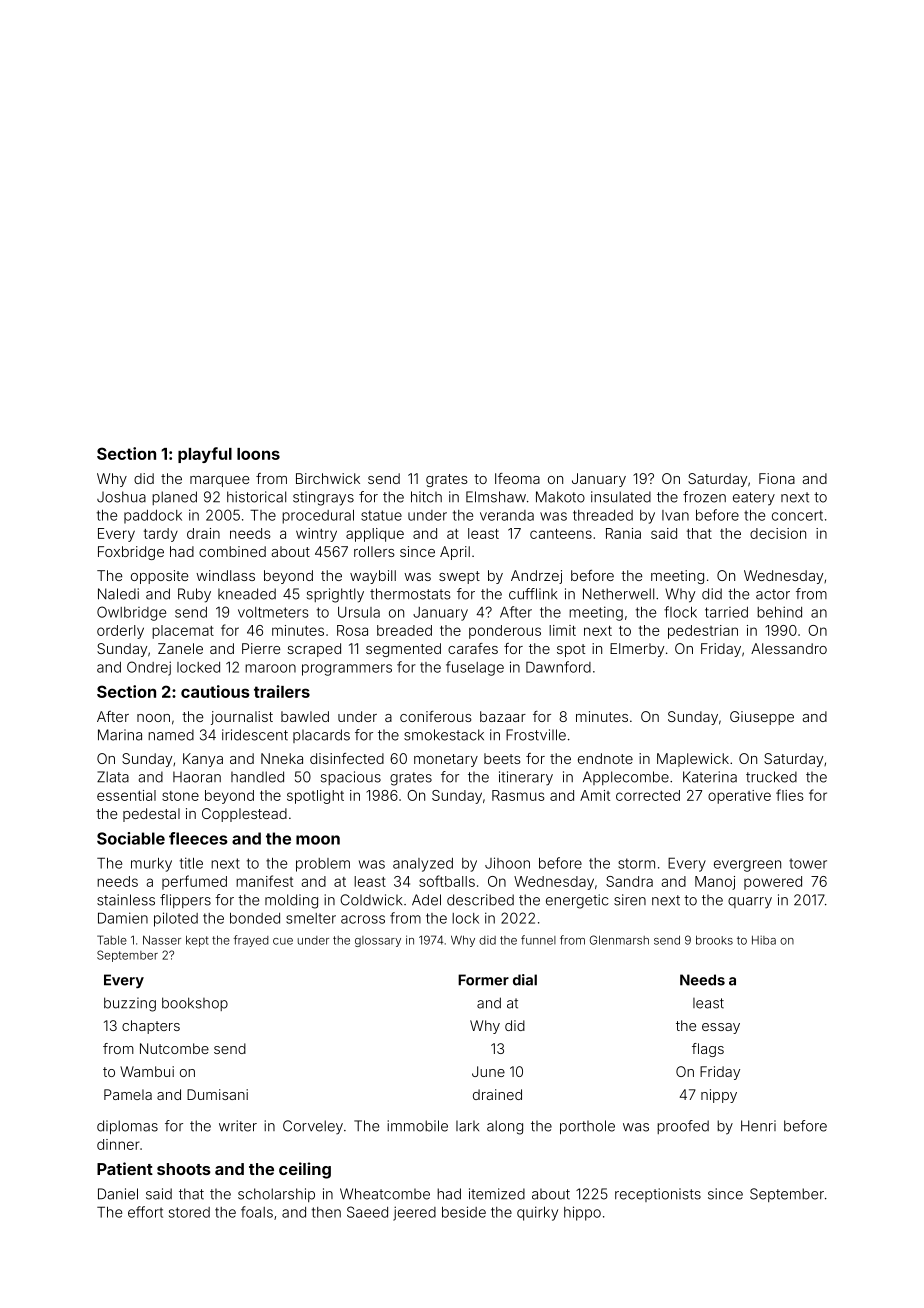  I want to click on June, so click(488, 1071).
